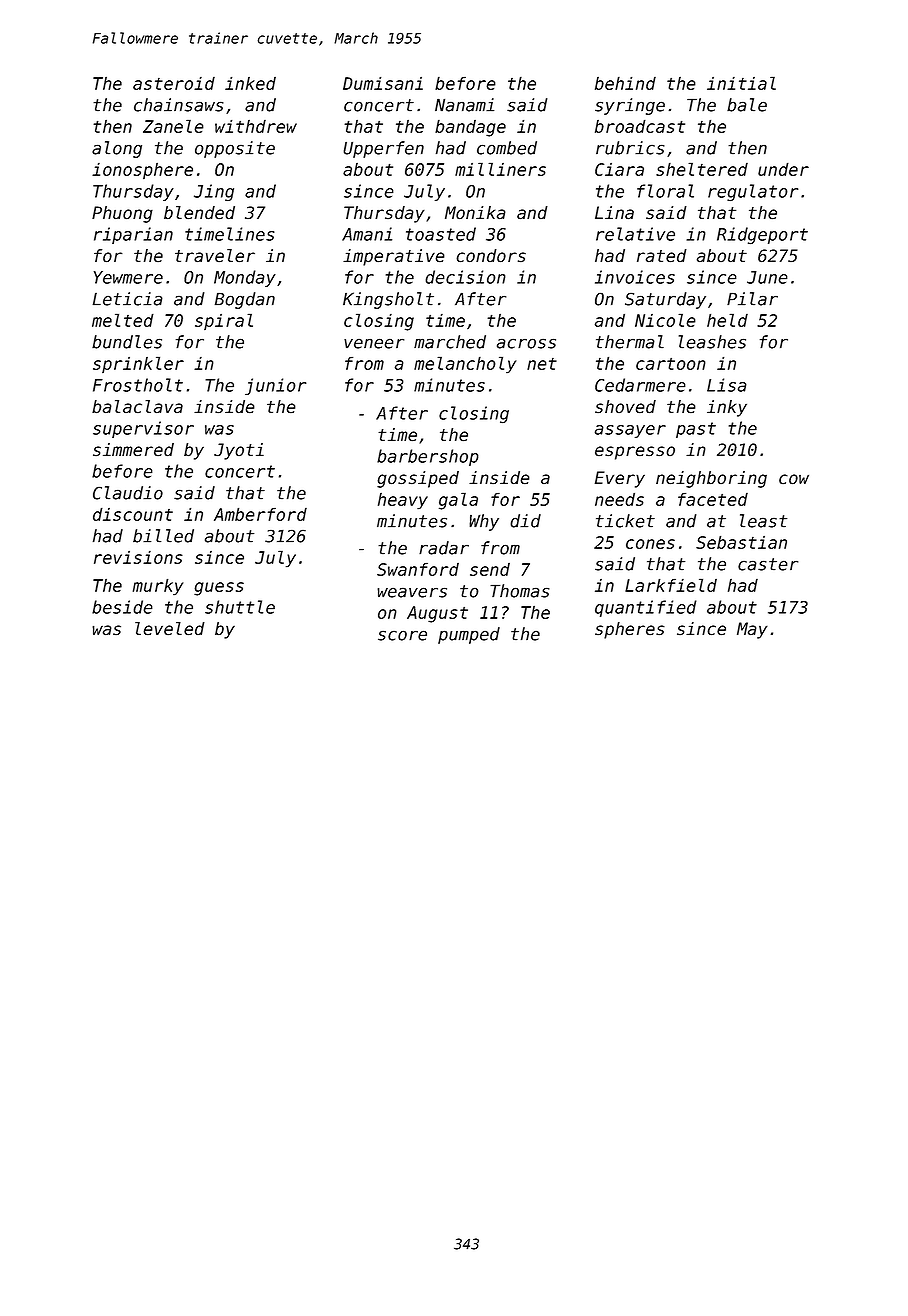  I want to click on barbershop, so click(428, 457).
